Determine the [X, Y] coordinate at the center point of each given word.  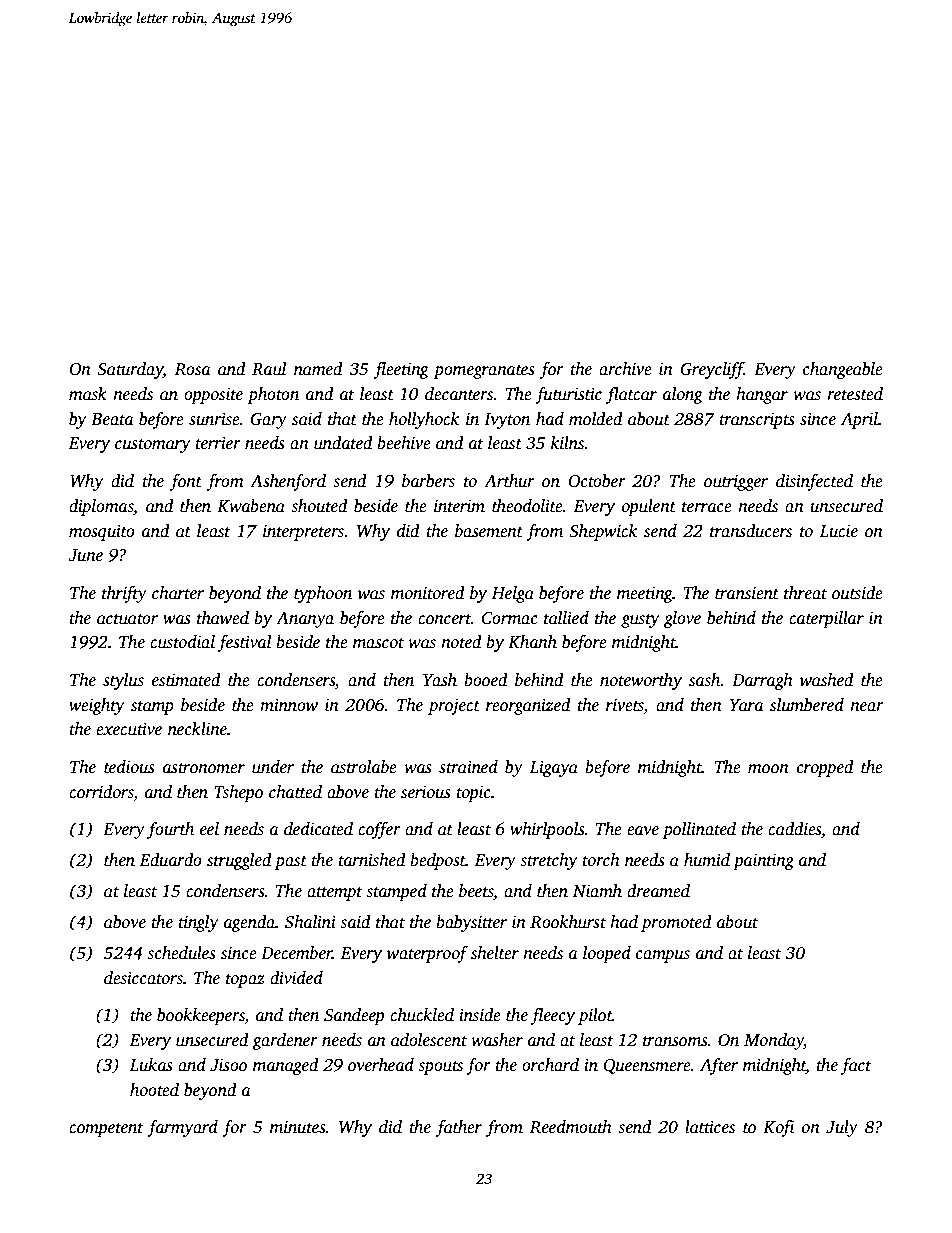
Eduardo [171, 860]
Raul [269, 369]
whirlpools [547, 830]
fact [856, 1066]
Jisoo [228, 1065]
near [867, 707]
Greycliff [712, 370]
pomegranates [484, 372]
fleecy [553, 1016]
